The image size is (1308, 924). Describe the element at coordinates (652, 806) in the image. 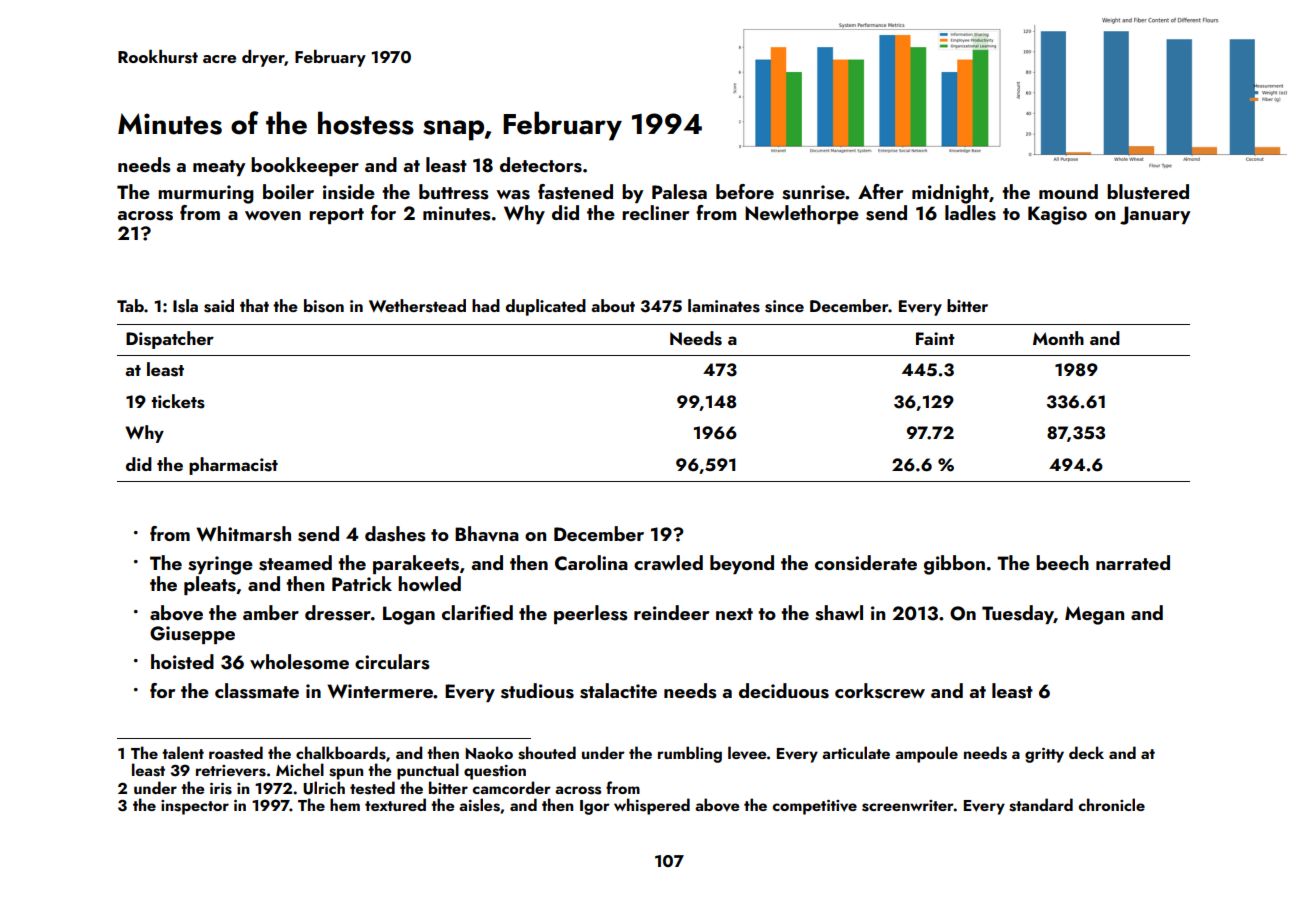

I see `whispered` at that location.
